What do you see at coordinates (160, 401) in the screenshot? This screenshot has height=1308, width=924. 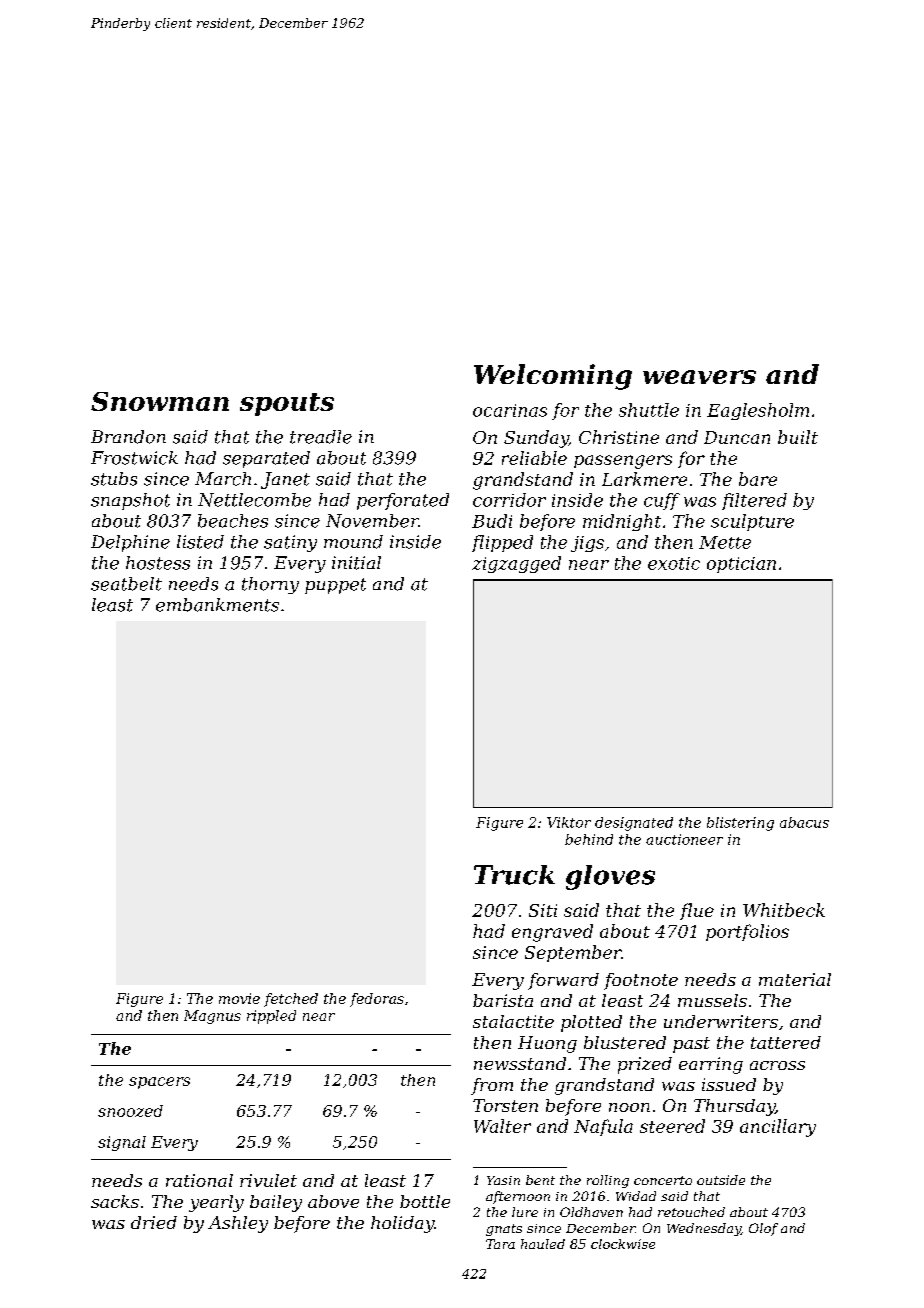 I see `Snowman` at bounding box center [160, 401].
